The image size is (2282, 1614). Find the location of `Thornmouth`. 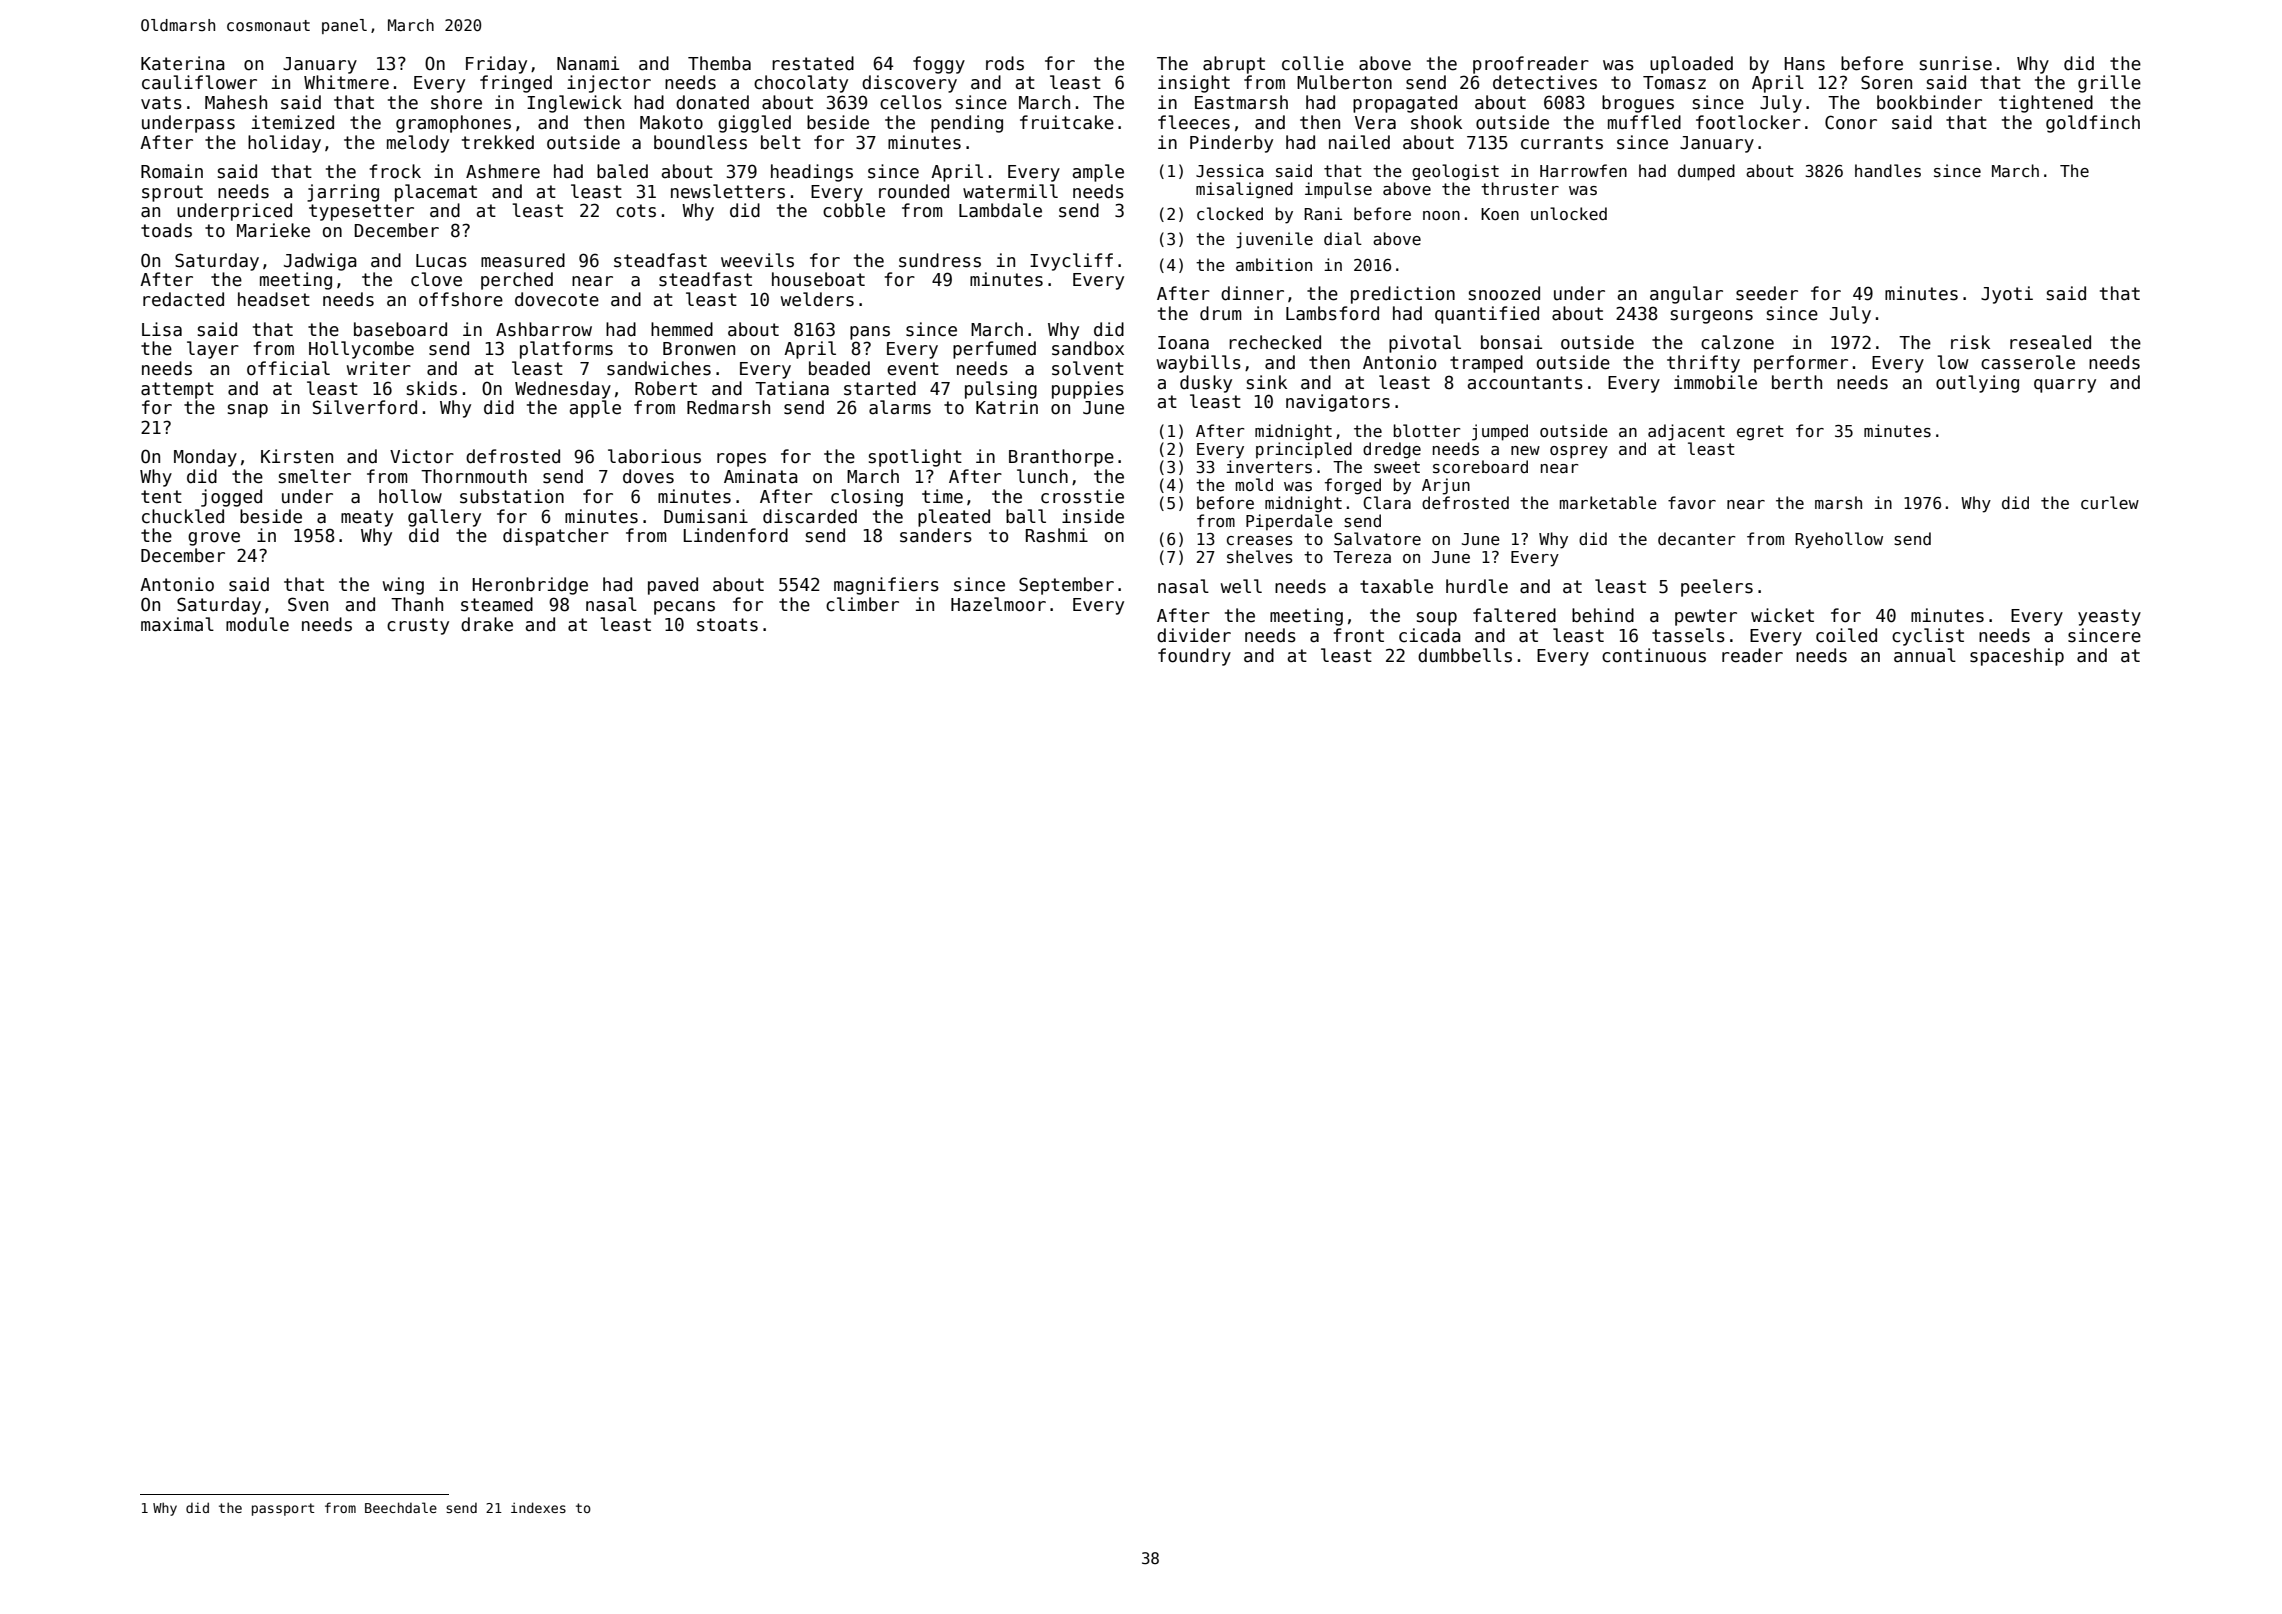

Thornmouth is located at coordinates (474, 476).
